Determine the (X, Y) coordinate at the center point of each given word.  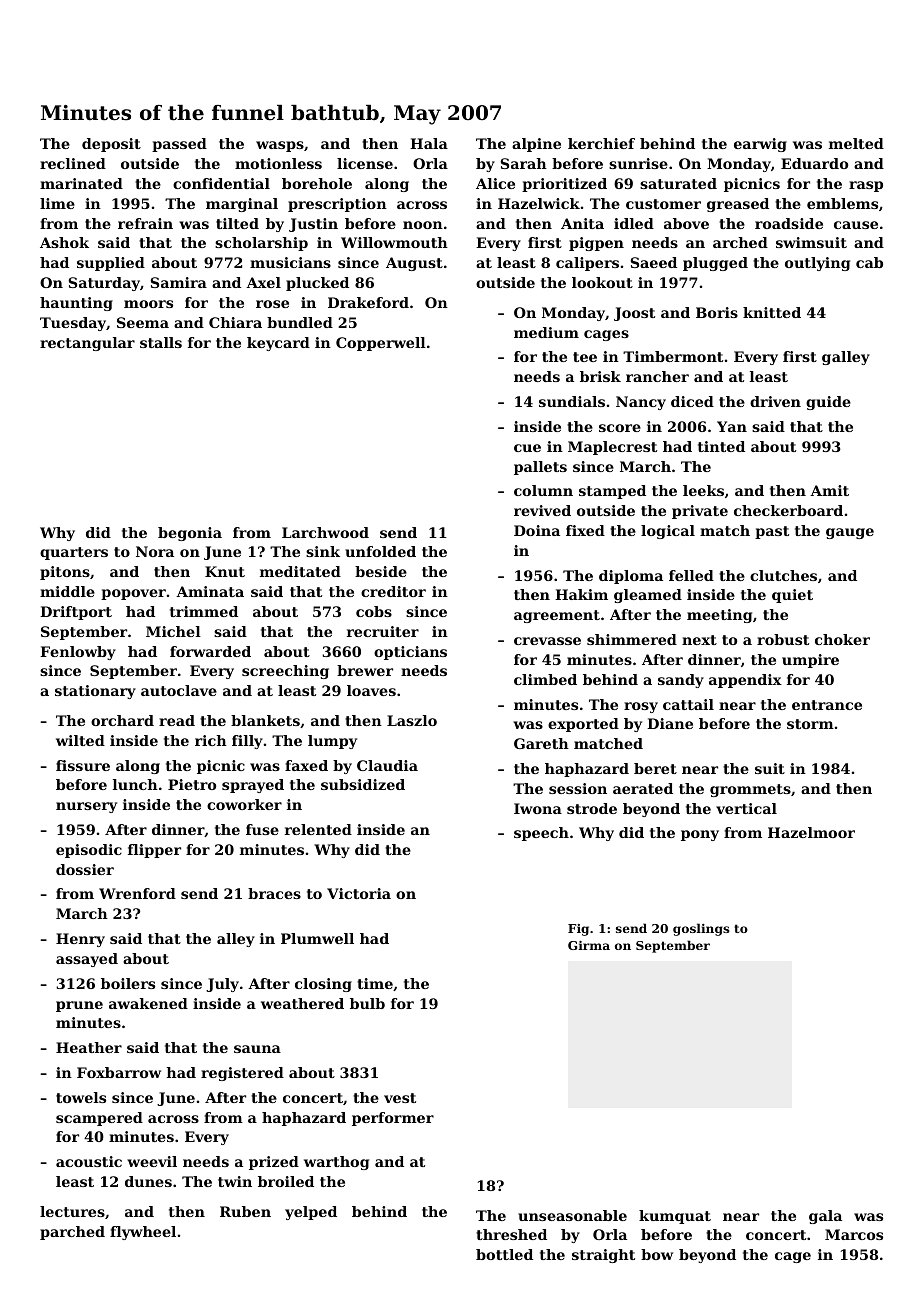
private (700, 512)
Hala (429, 143)
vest (400, 1098)
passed (179, 145)
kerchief (601, 143)
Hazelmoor (811, 832)
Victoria (359, 893)
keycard (278, 344)
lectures (72, 1211)
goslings (701, 929)
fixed (585, 530)
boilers (128, 983)
